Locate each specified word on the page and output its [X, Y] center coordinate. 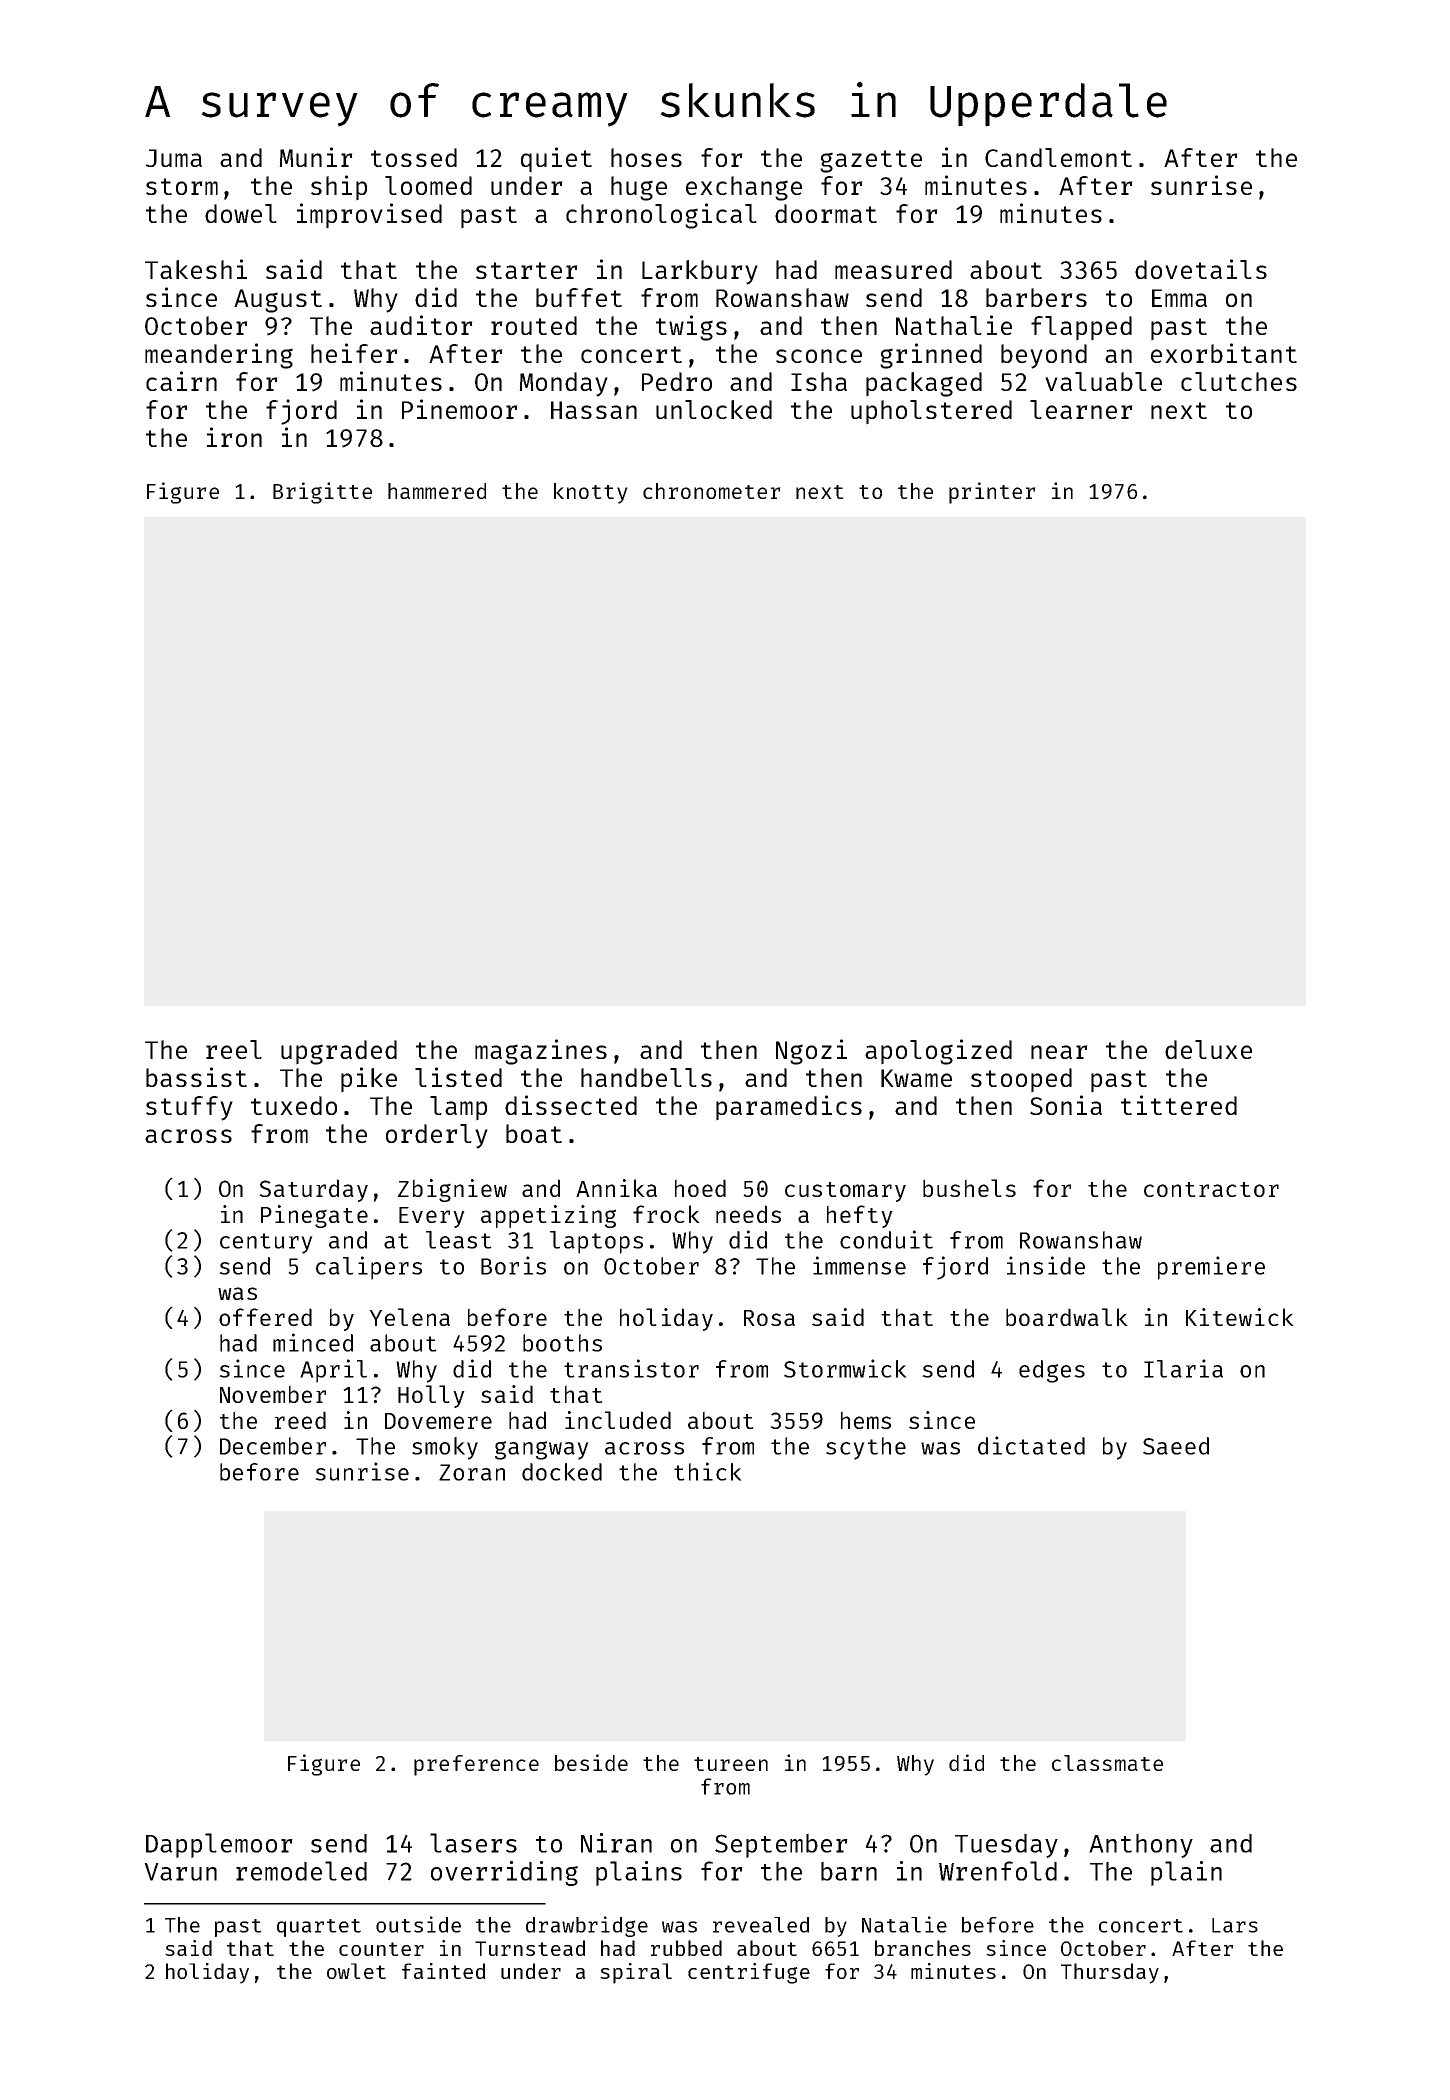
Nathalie [954, 325]
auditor [421, 325]
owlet [356, 1971]
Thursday [1110, 1973]
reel [234, 1049]
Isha [819, 381]
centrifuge [749, 1973]
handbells [646, 1077]
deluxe [1208, 1049]
